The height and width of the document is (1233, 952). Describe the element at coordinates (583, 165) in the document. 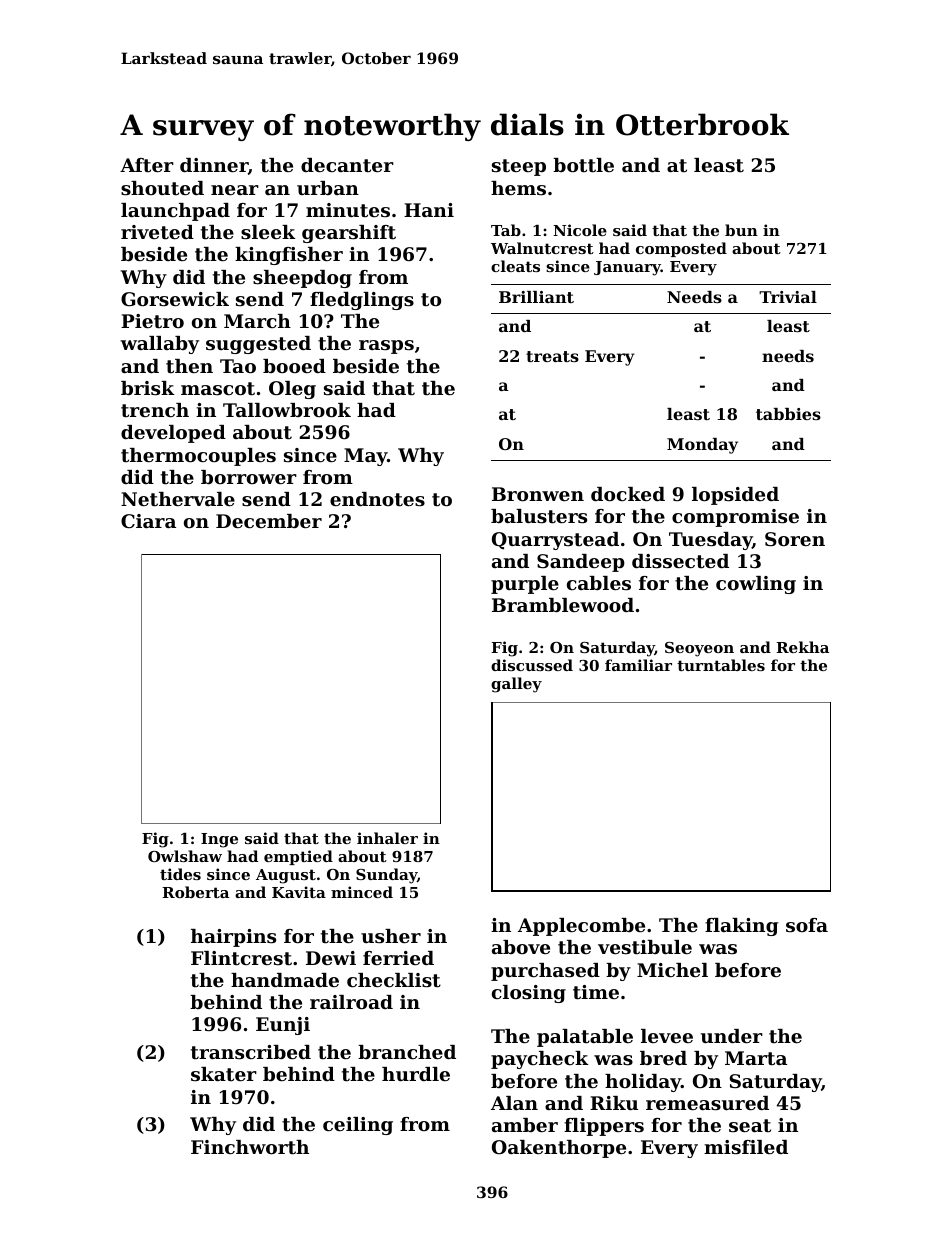

I see `bottle` at that location.
